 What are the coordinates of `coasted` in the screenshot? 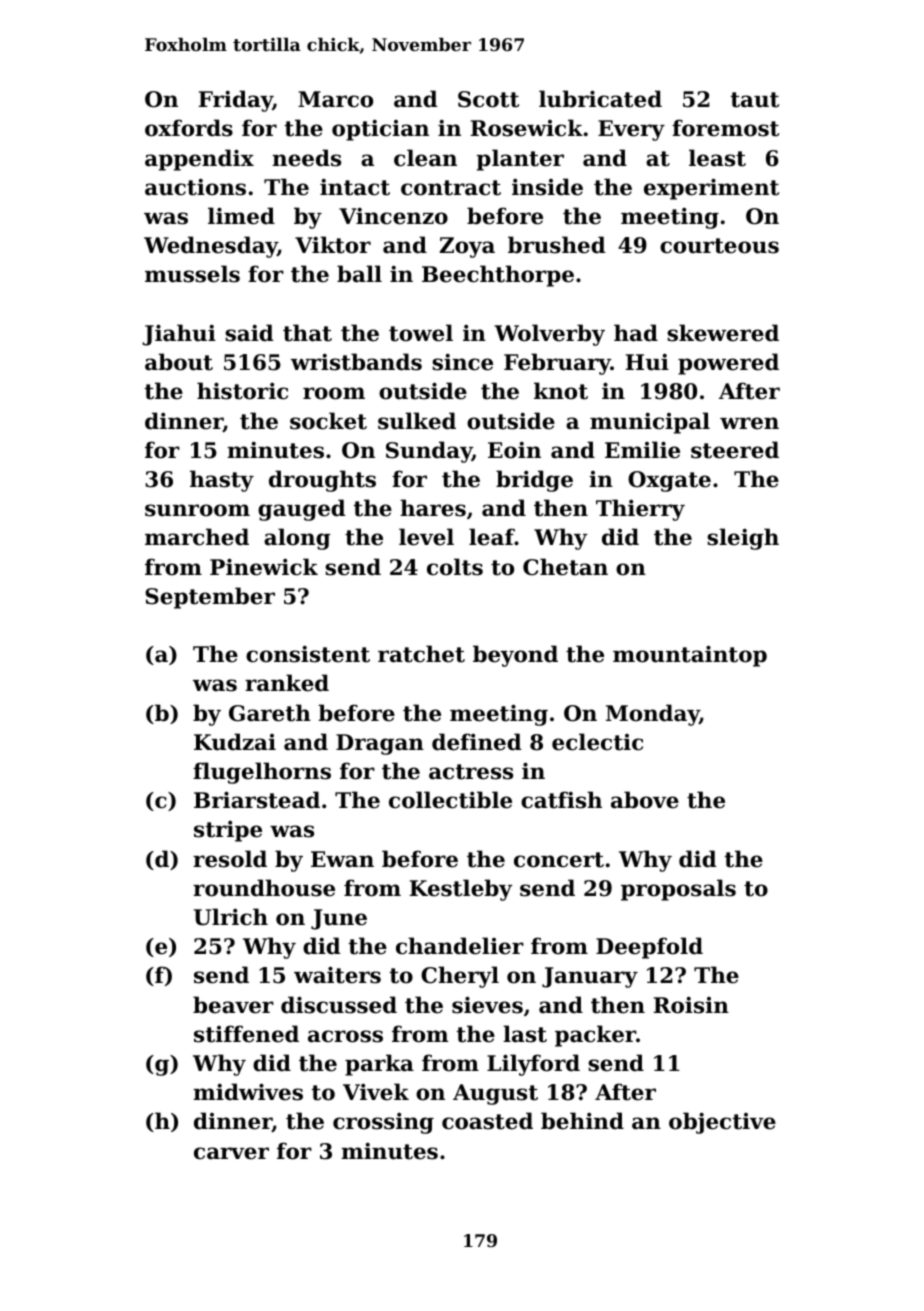 It's located at (487, 1121).
